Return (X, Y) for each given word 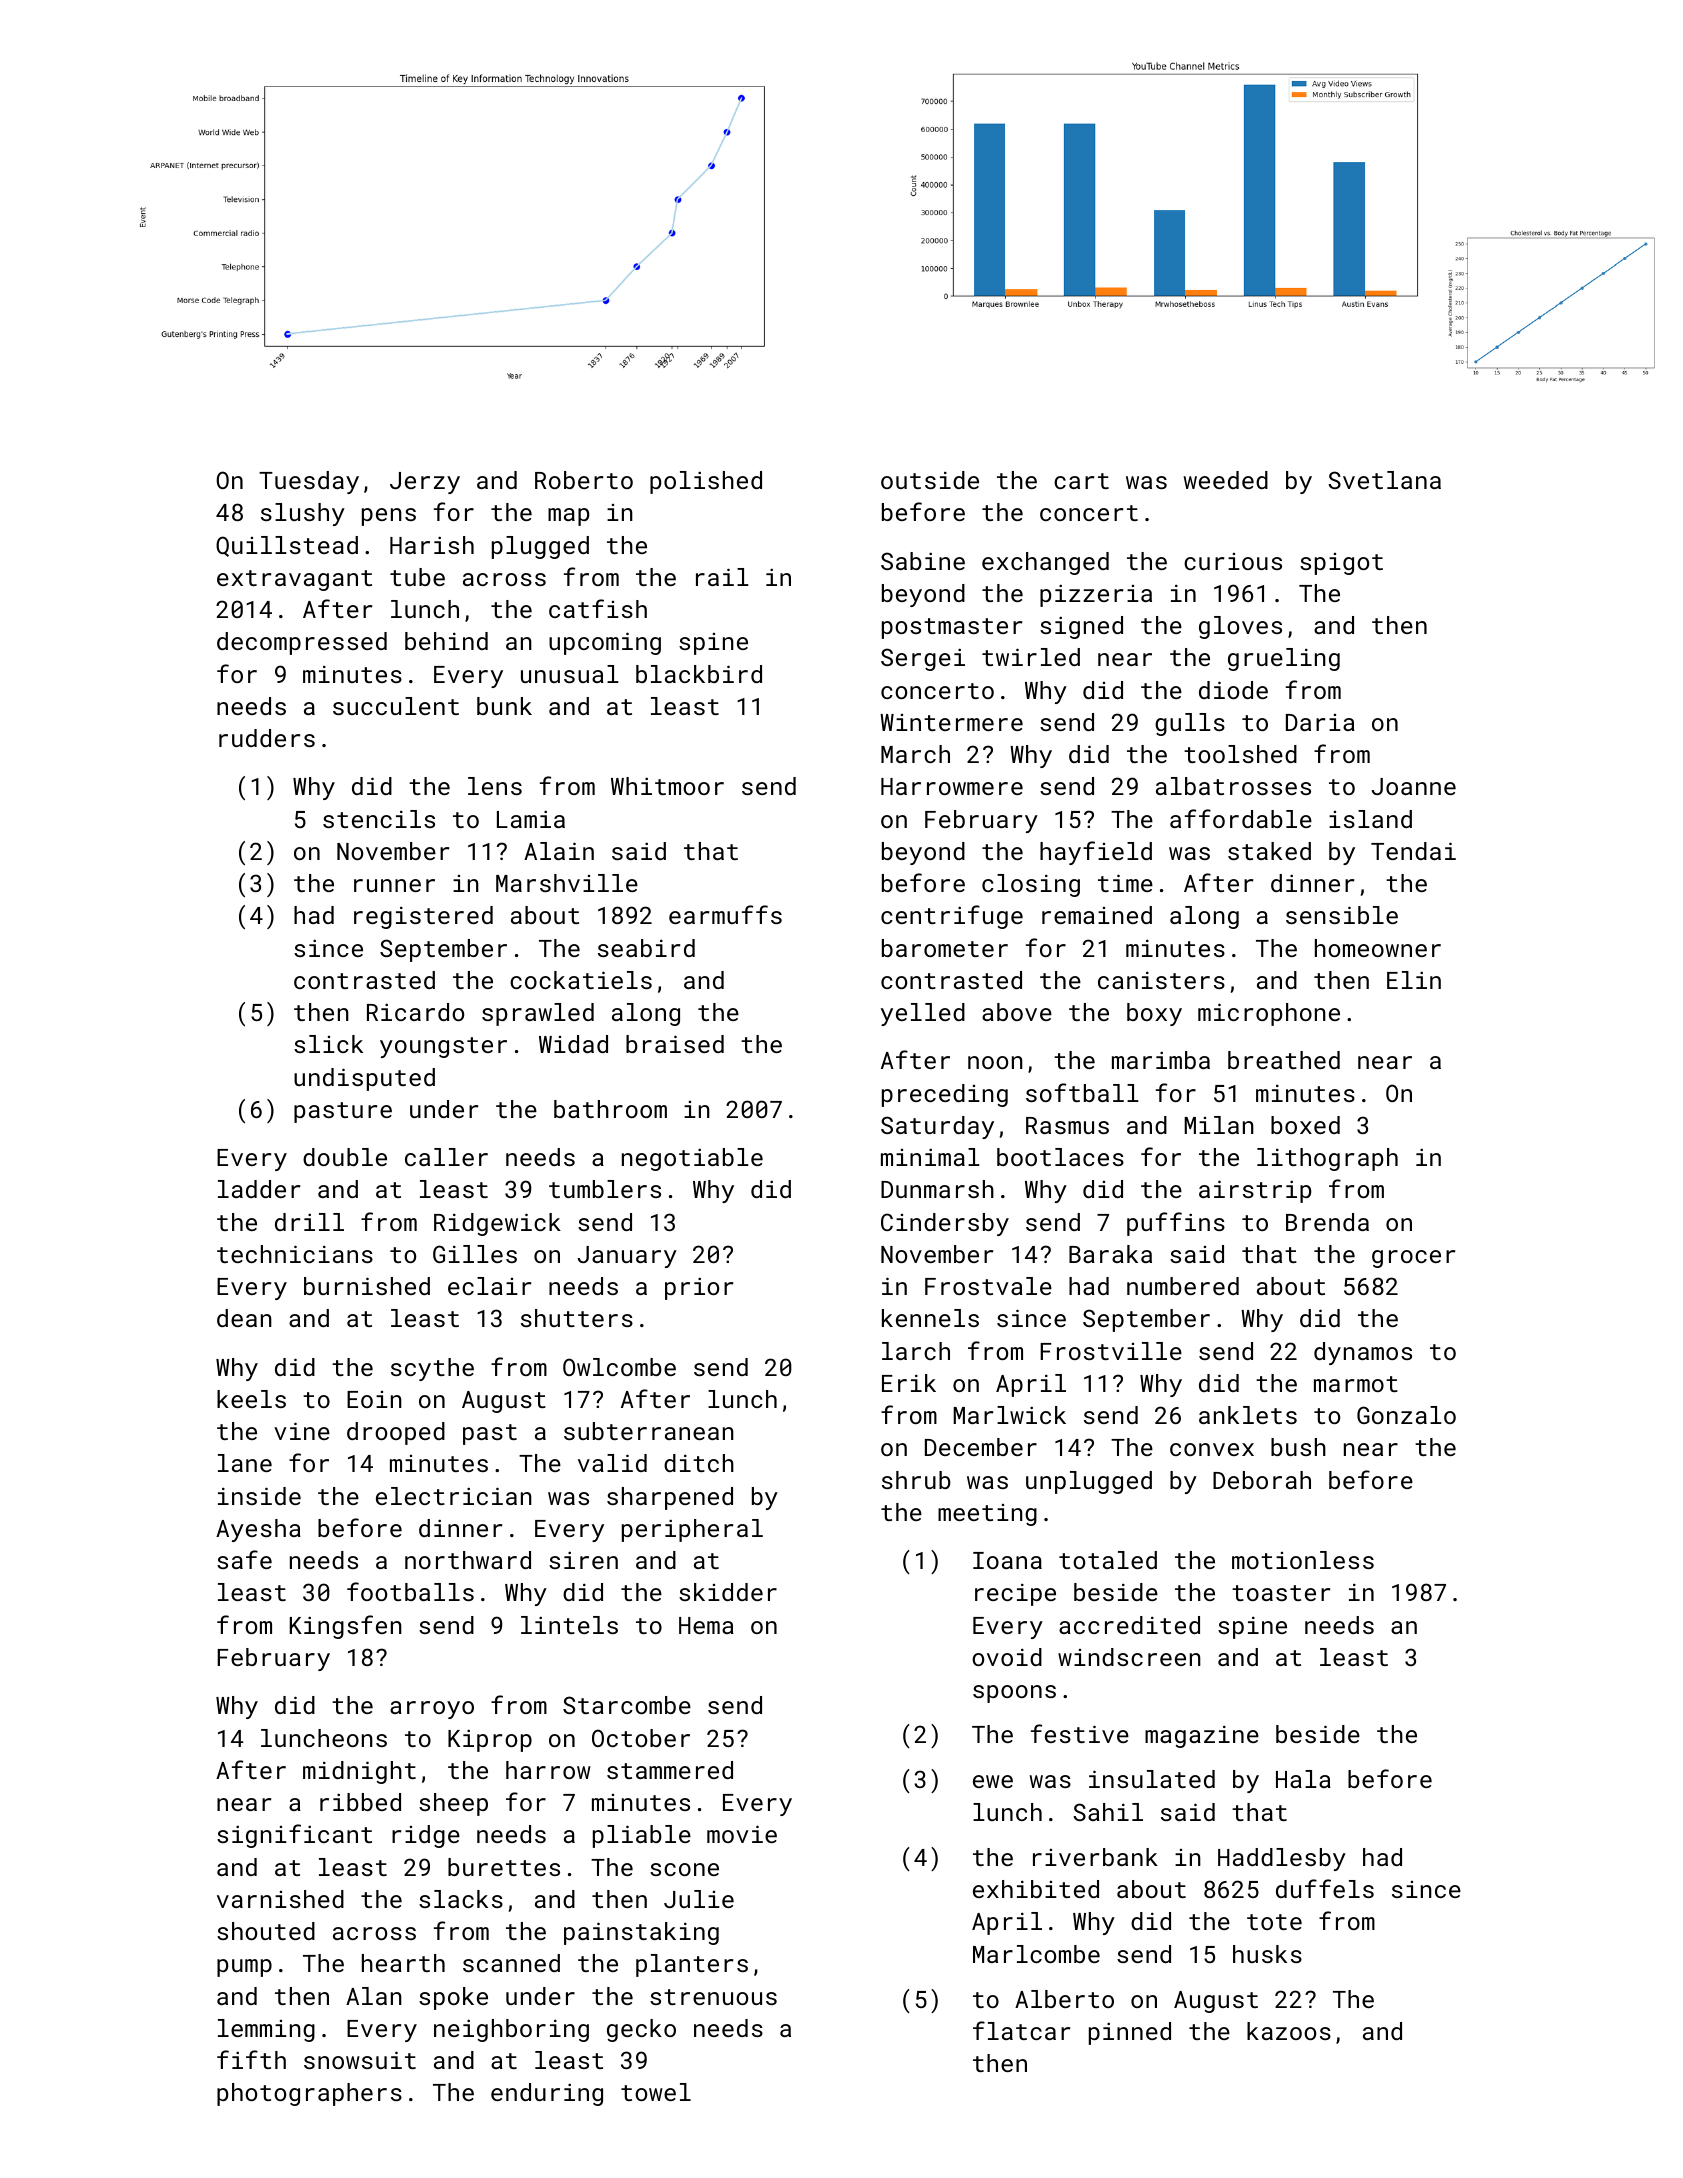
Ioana (1007, 1560)
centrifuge (952, 917)
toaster (1281, 1593)
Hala (1303, 1779)
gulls (1190, 724)
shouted (266, 1931)
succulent (396, 706)
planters (692, 1965)
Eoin (374, 1399)
